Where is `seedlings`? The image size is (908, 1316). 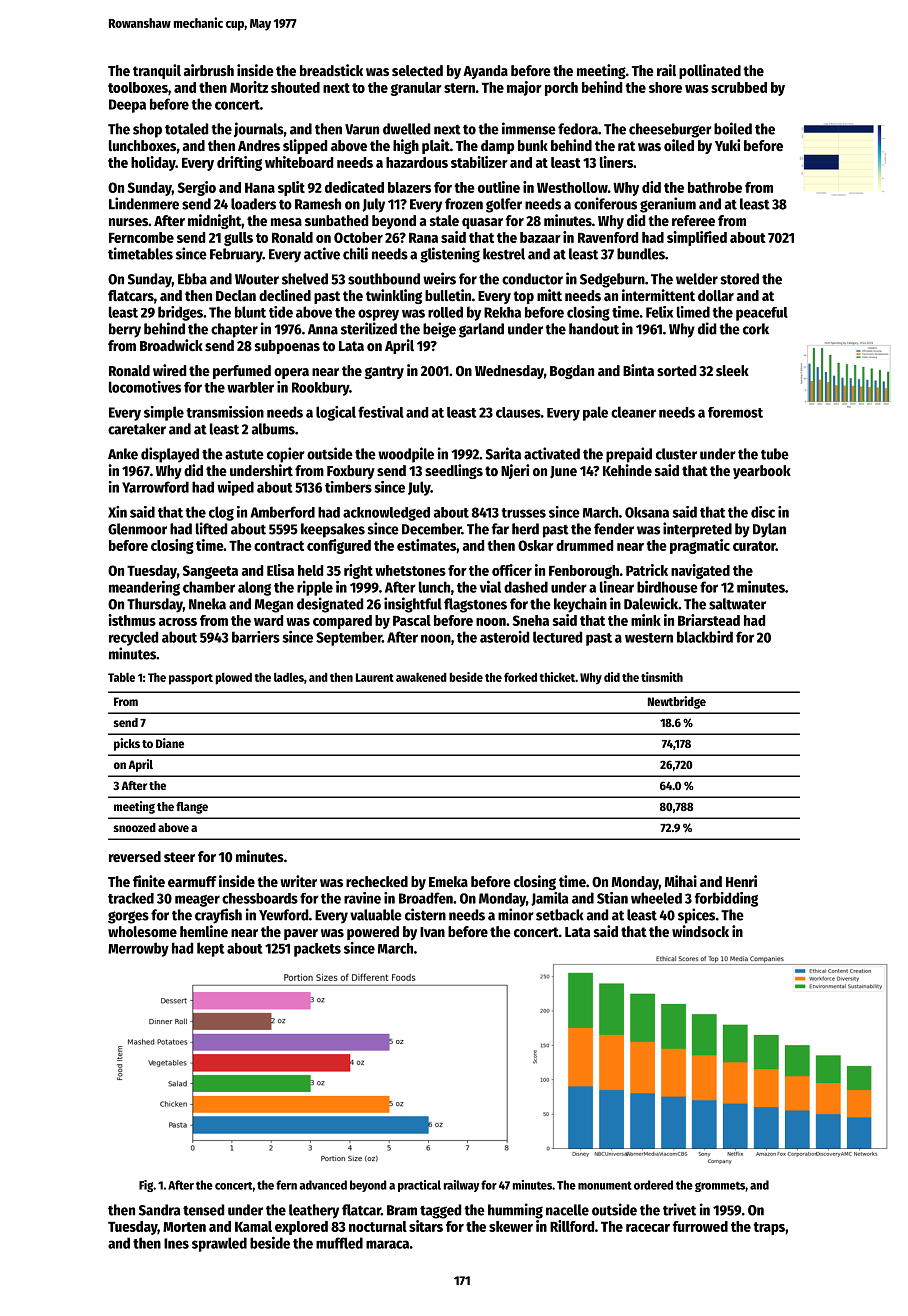 seedlings is located at coordinates (454, 471).
